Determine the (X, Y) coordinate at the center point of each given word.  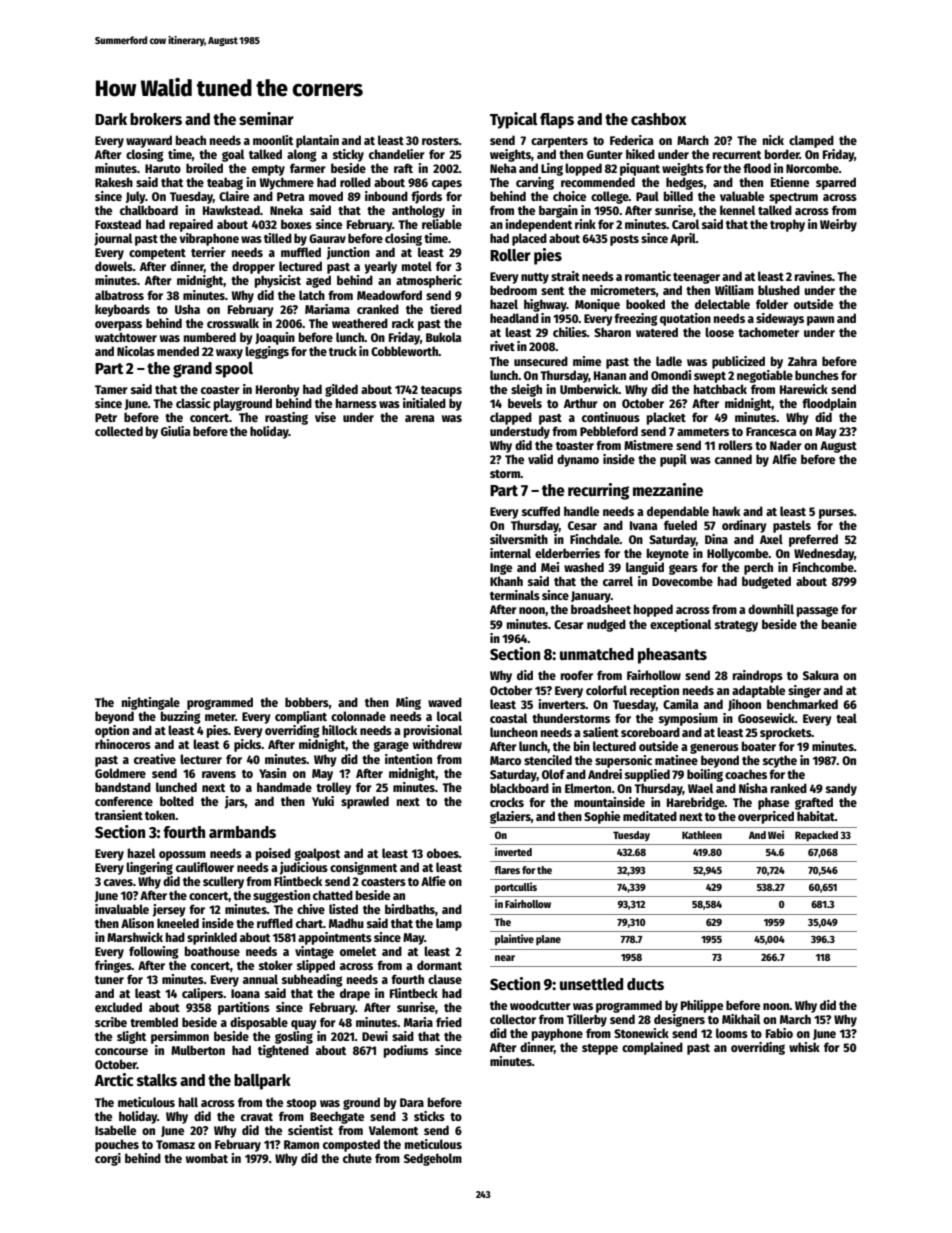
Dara (412, 1102)
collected (119, 431)
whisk (804, 1047)
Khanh (506, 581)
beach (191, 140)
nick (773, 140)
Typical (513, 120)
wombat (207, 1158)
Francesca (771, 431)
